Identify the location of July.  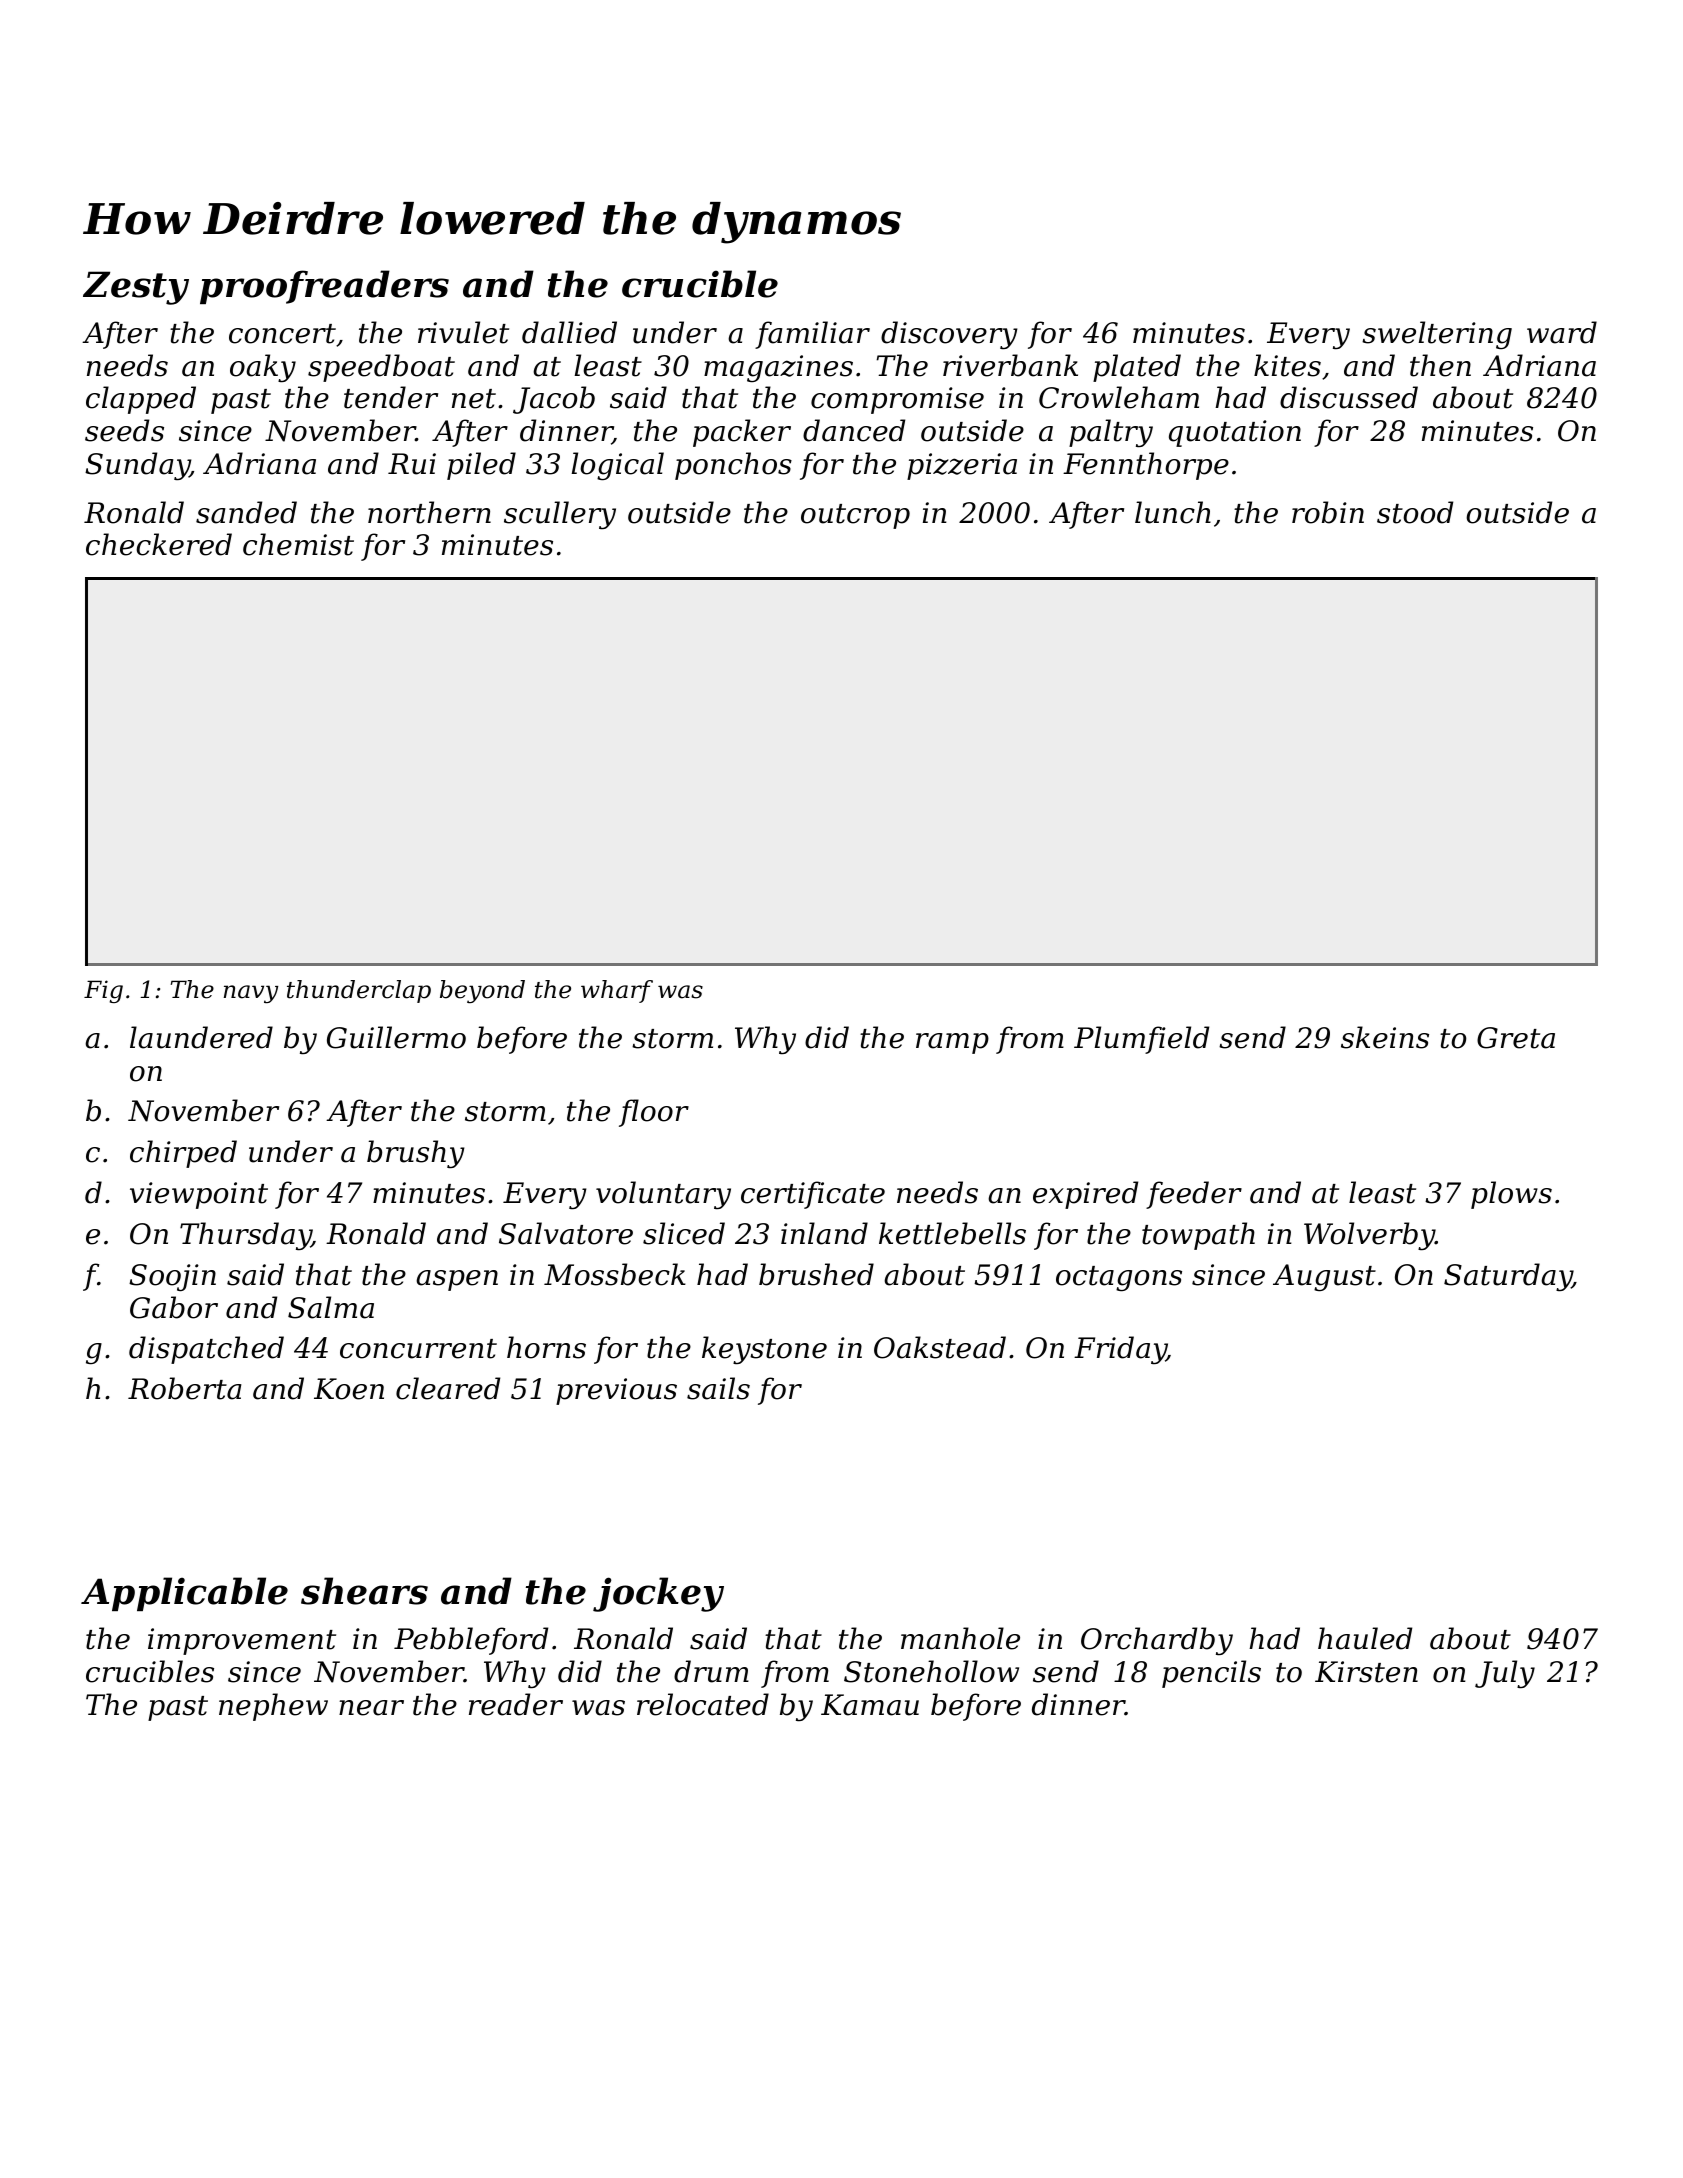
(1505, 1674).
